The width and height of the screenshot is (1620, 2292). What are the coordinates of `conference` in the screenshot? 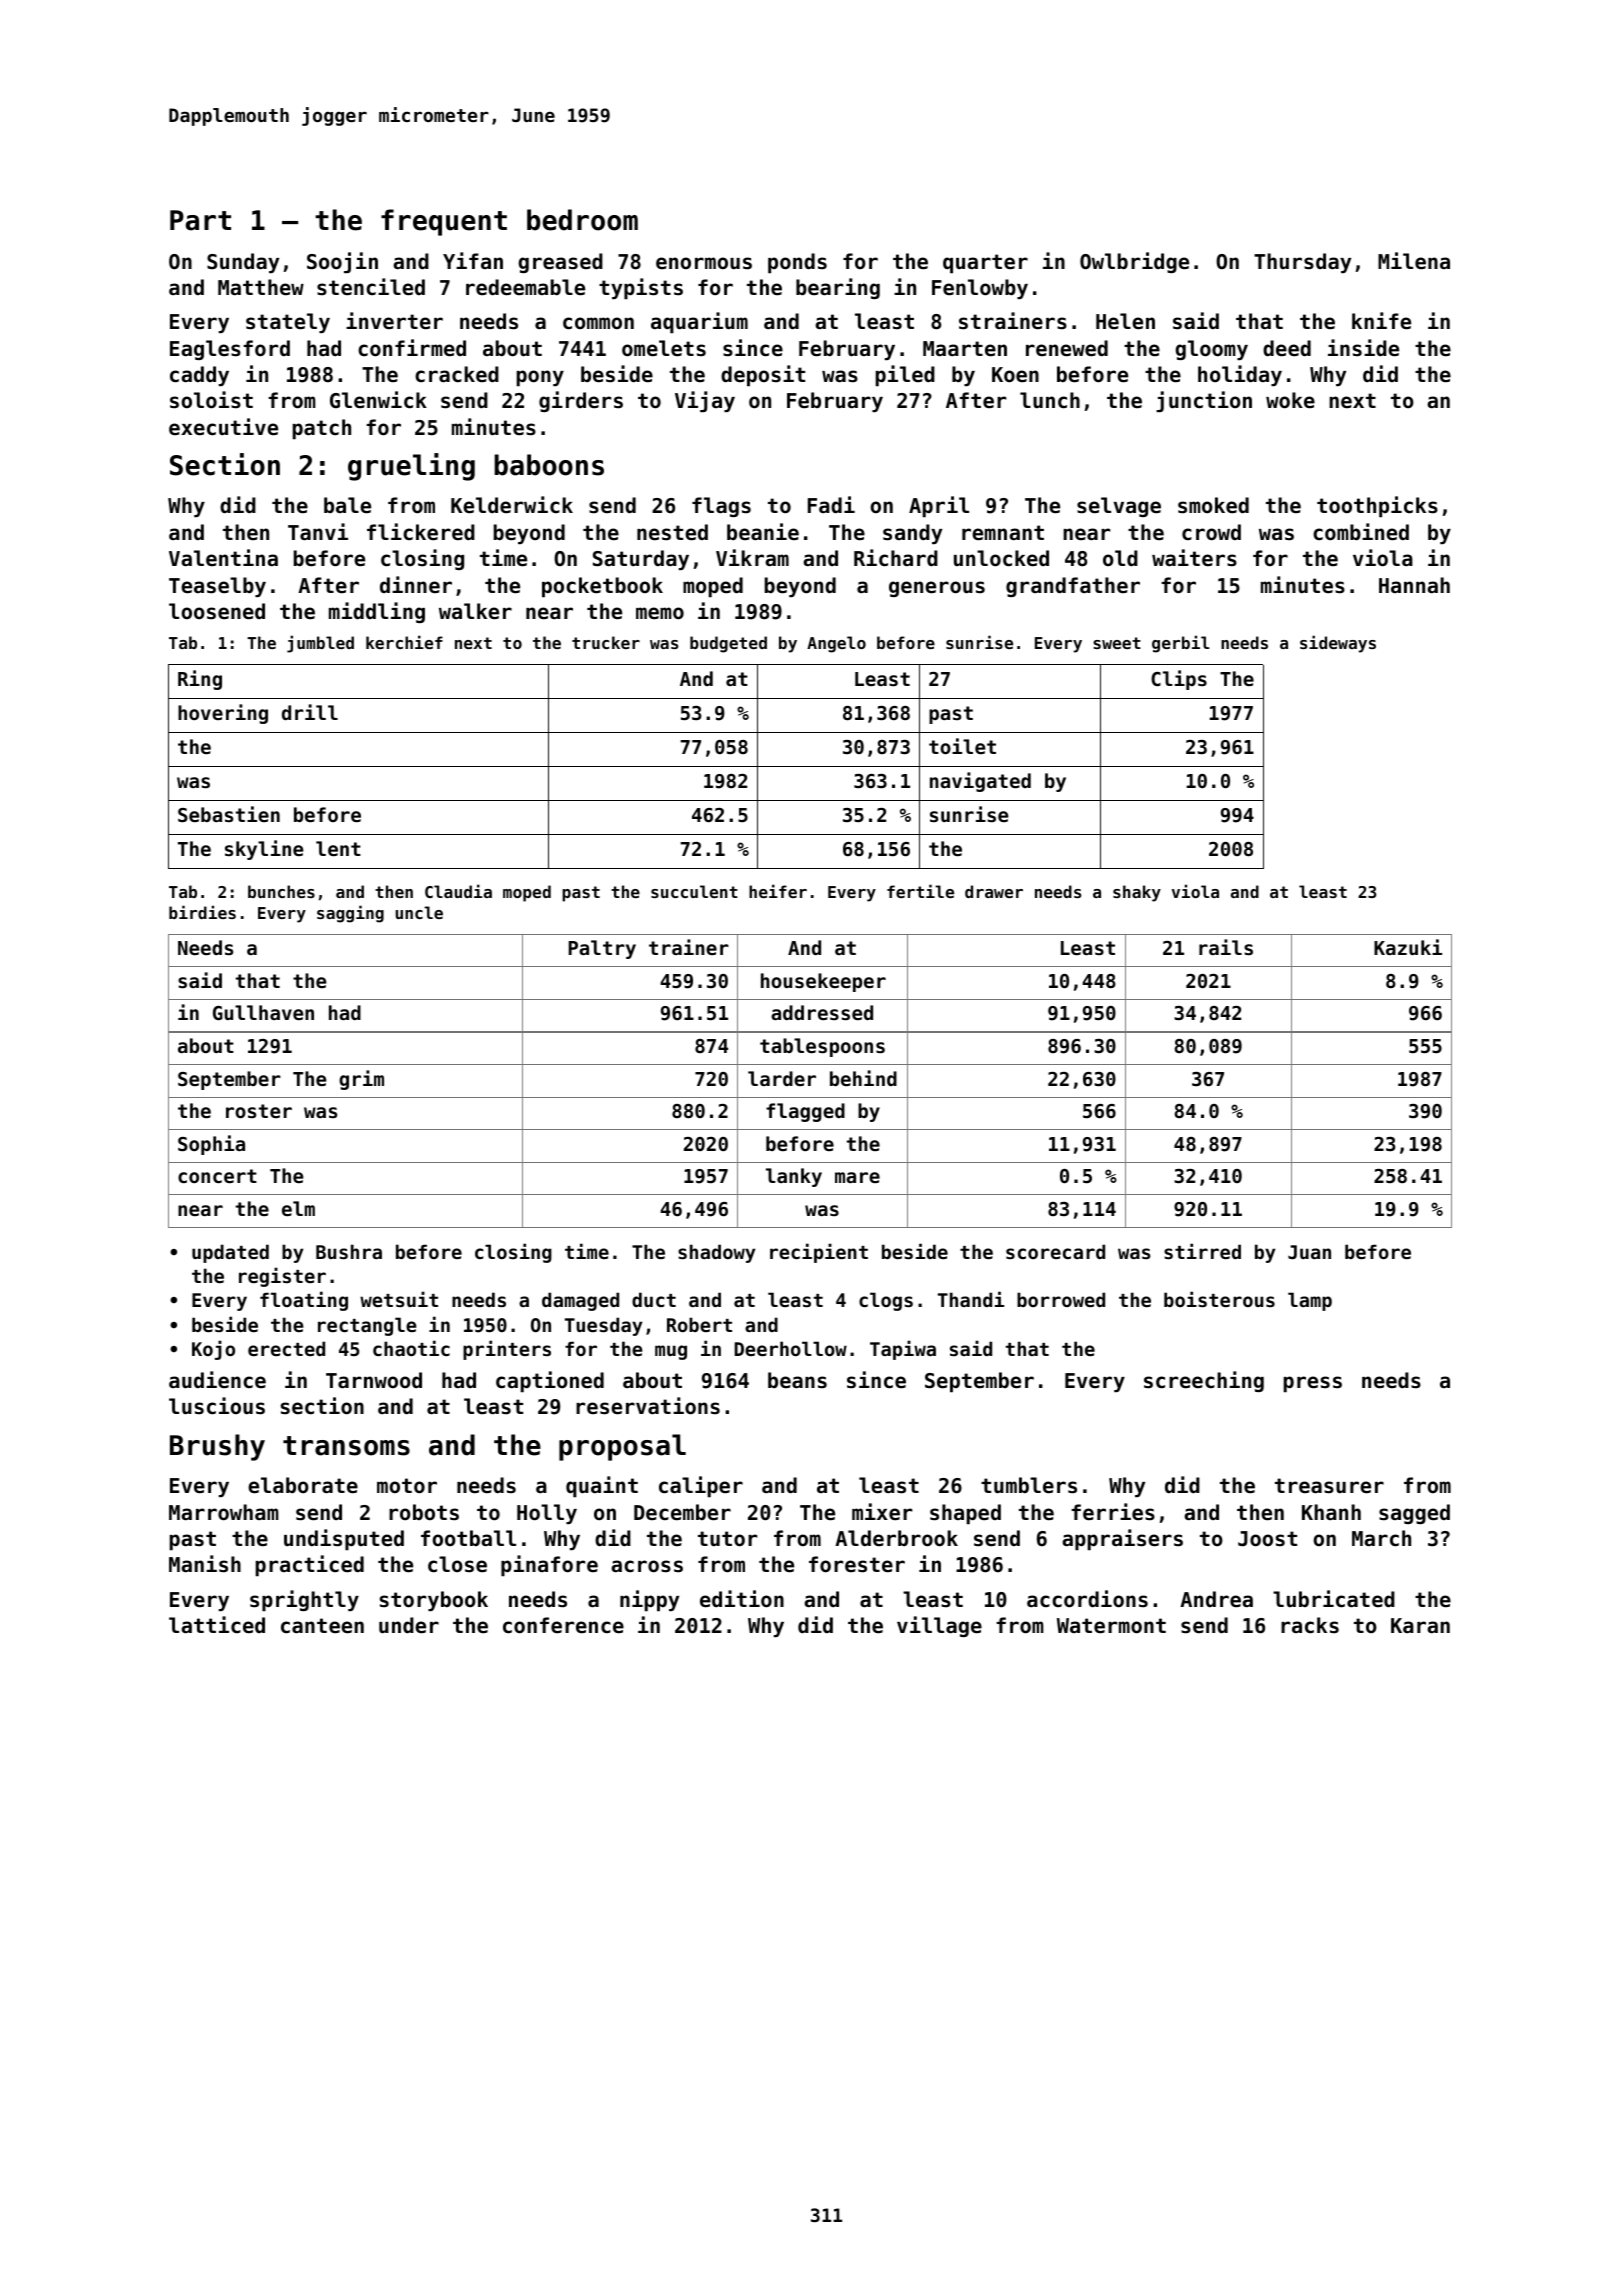 It's located at (563, 1625).
